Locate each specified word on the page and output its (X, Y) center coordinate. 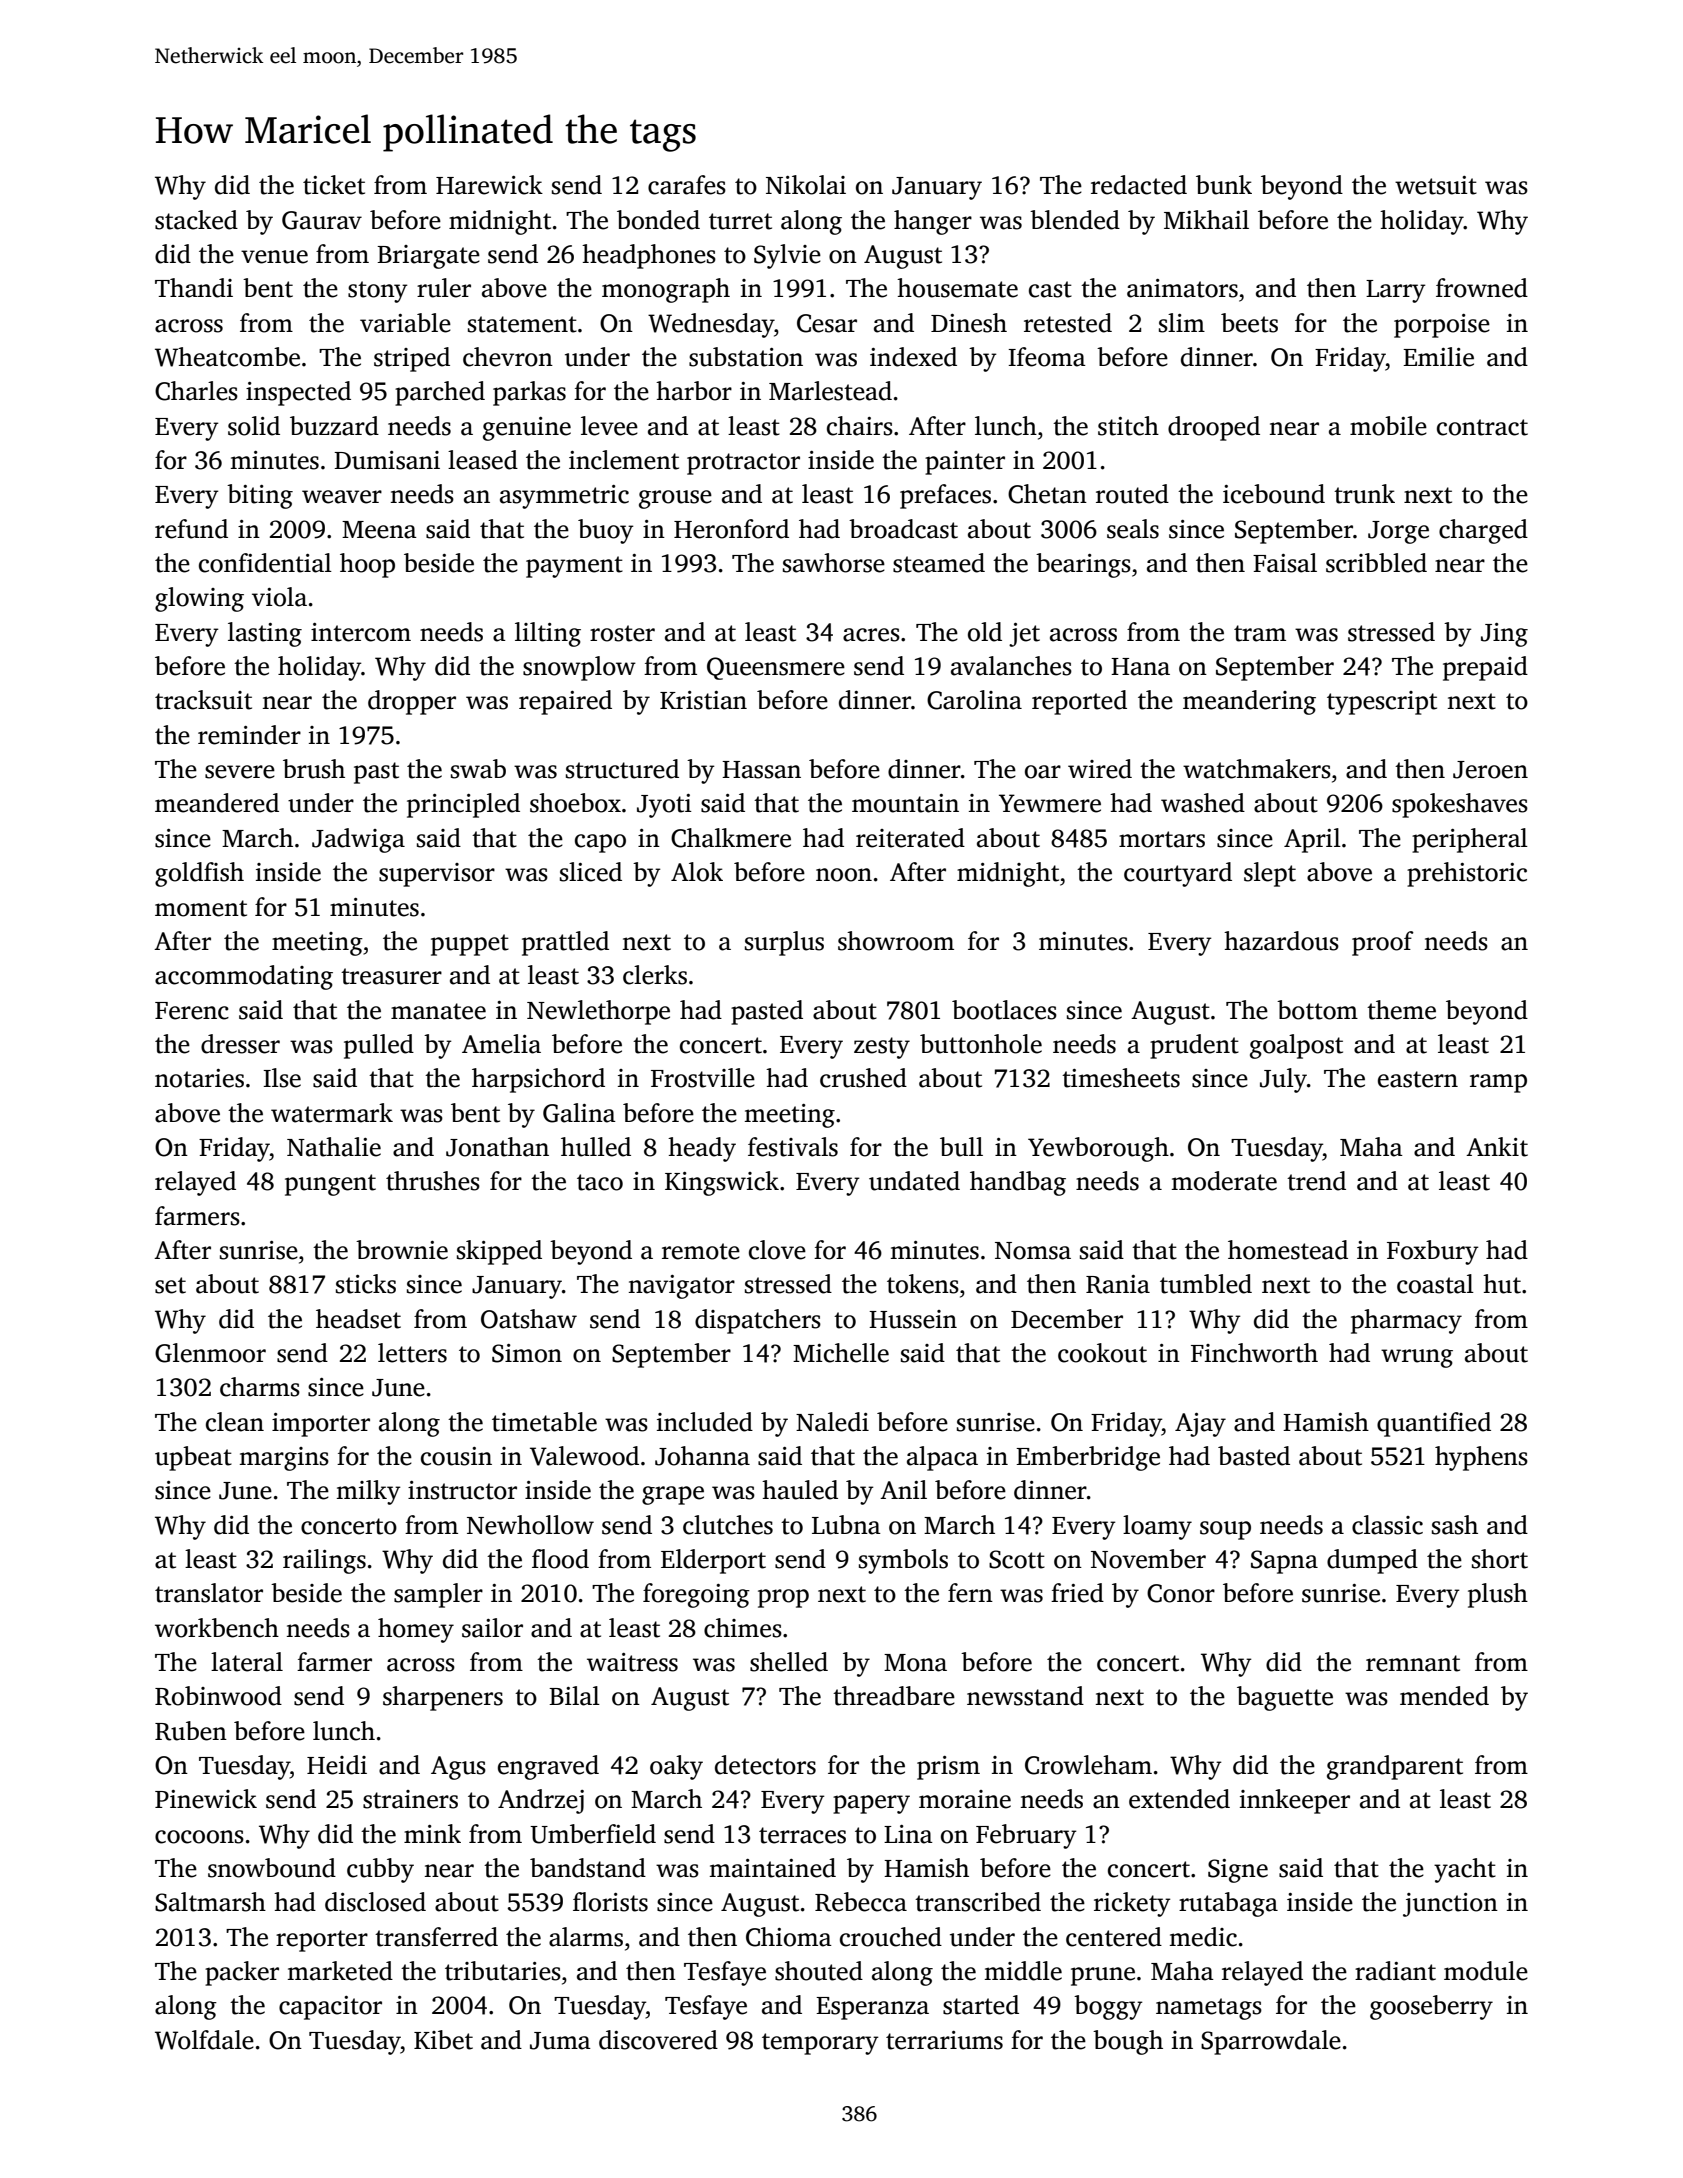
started (981, 2005)
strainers (410, 1799)
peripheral (1470, 840)
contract (1482, 427)
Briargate (428, 257)
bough (1128, 2042)
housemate (957, 288)
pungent (330, 1185)
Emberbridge (1088, 1458)
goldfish (199, 874)
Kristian (703, 700)
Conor (1181, 1593)
